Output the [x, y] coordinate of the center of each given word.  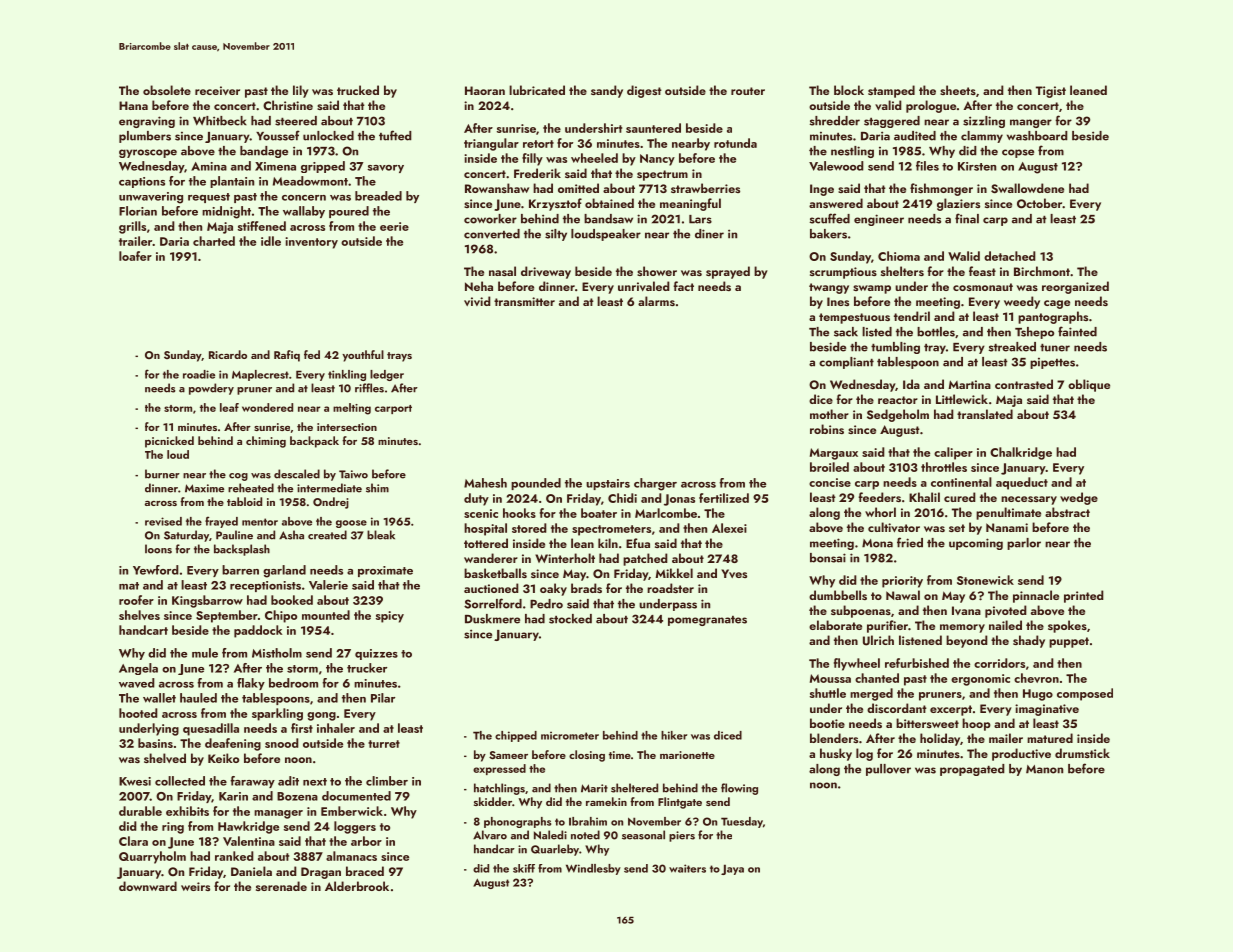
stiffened [262, 226]
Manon [1044, 769]
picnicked [169, 442]
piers [682, 836]
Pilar [383, 698]
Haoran [485, 90]
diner [709, 234]
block [849, 90]
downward [148, 886]
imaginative [1047, 710]
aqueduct [1022, 483]
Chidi [622, 498]
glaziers [958, 204]
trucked [358, 90]
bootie [827, 723]
